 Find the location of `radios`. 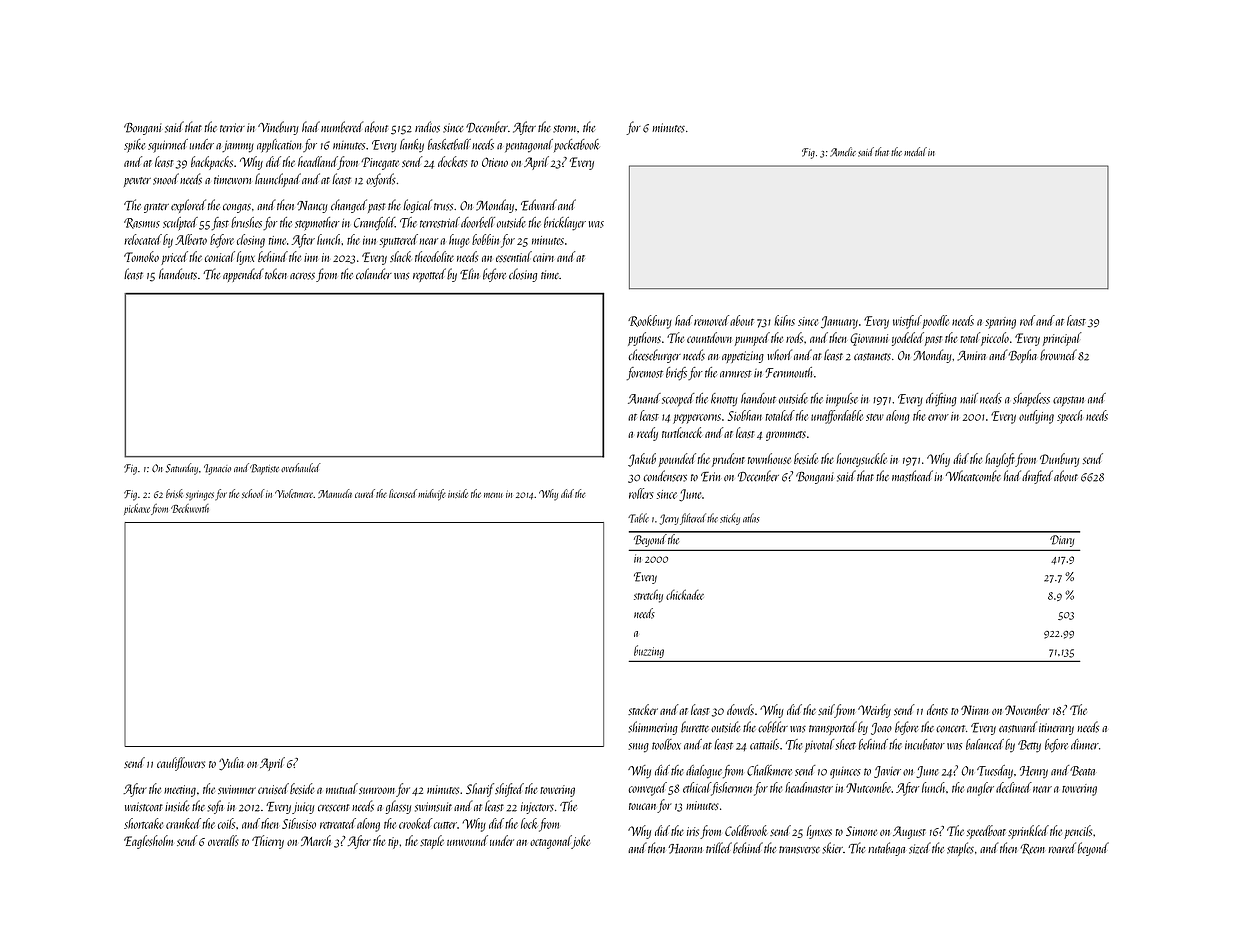

radios is located at coordinates (427, 127).
